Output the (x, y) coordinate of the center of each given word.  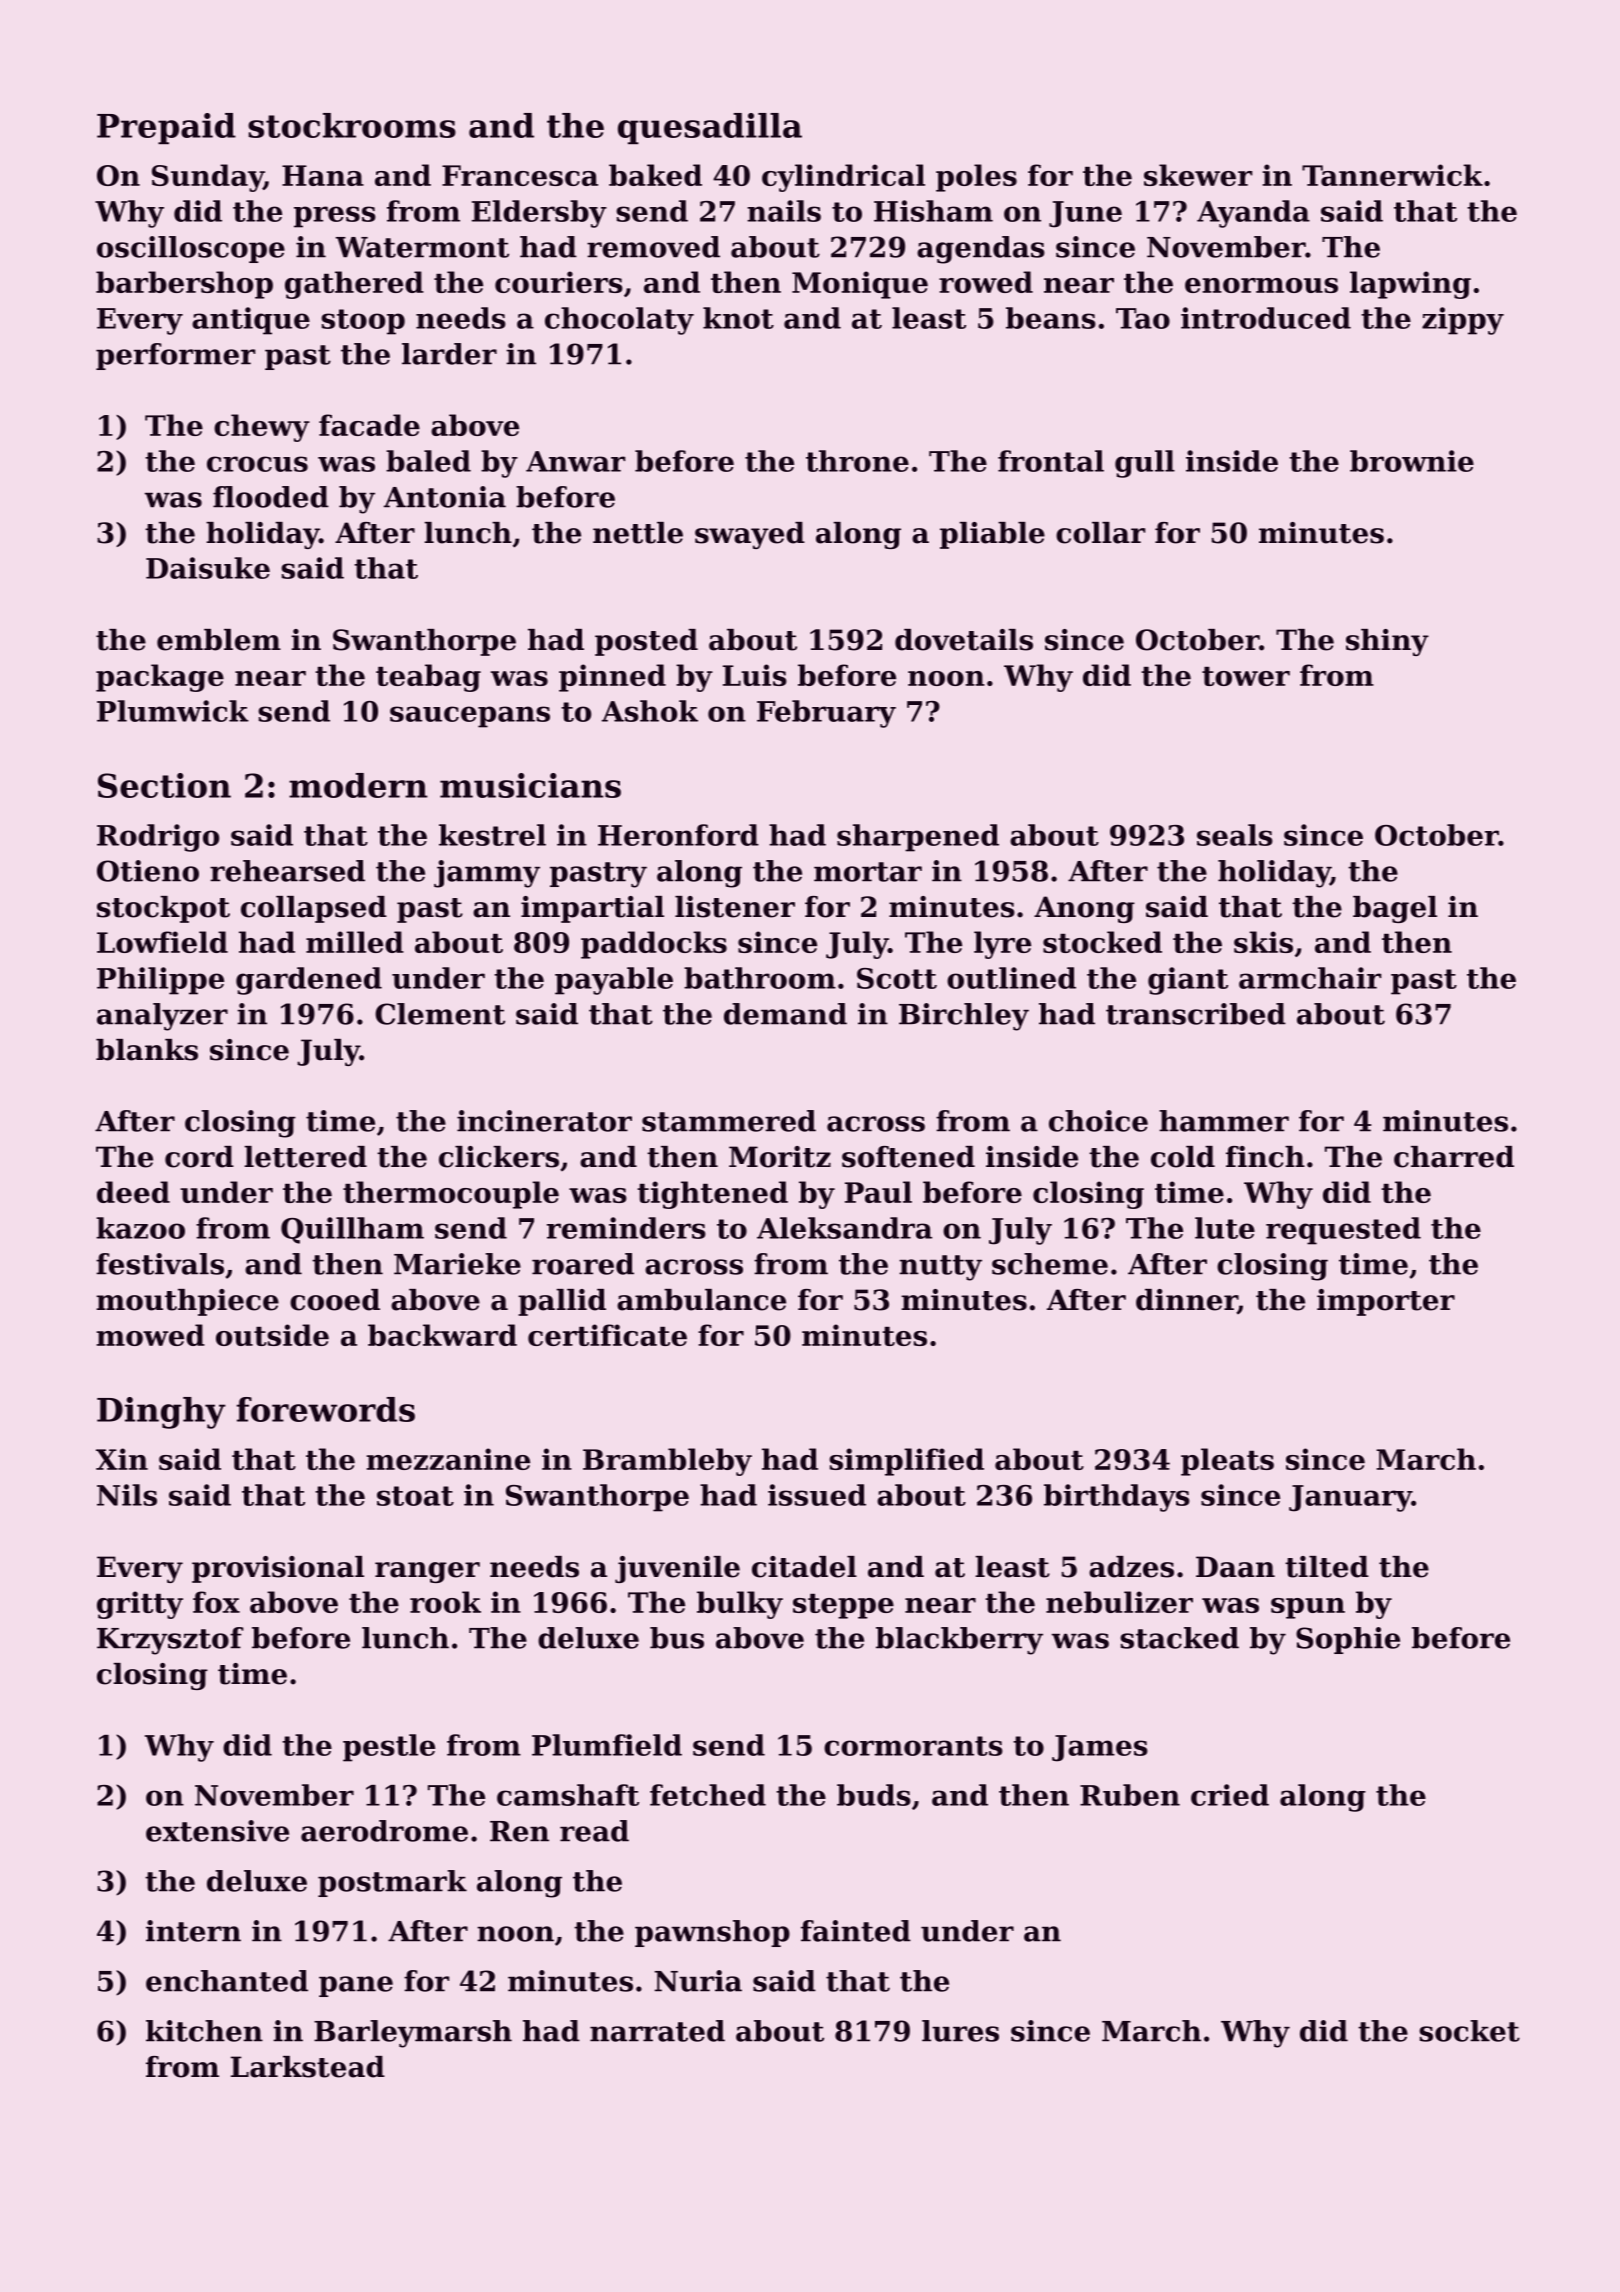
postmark (392, 1883)
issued (817, 1495)
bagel (1395, 909)
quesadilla (710, 128)
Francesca (520, 175)
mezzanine (448, 1459)
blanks (147, 1050)
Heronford (678, 835)
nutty (940, 1268)
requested (1343, 1231)
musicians (530, 785)
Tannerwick (1392, 175)
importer (1386, 1302)
